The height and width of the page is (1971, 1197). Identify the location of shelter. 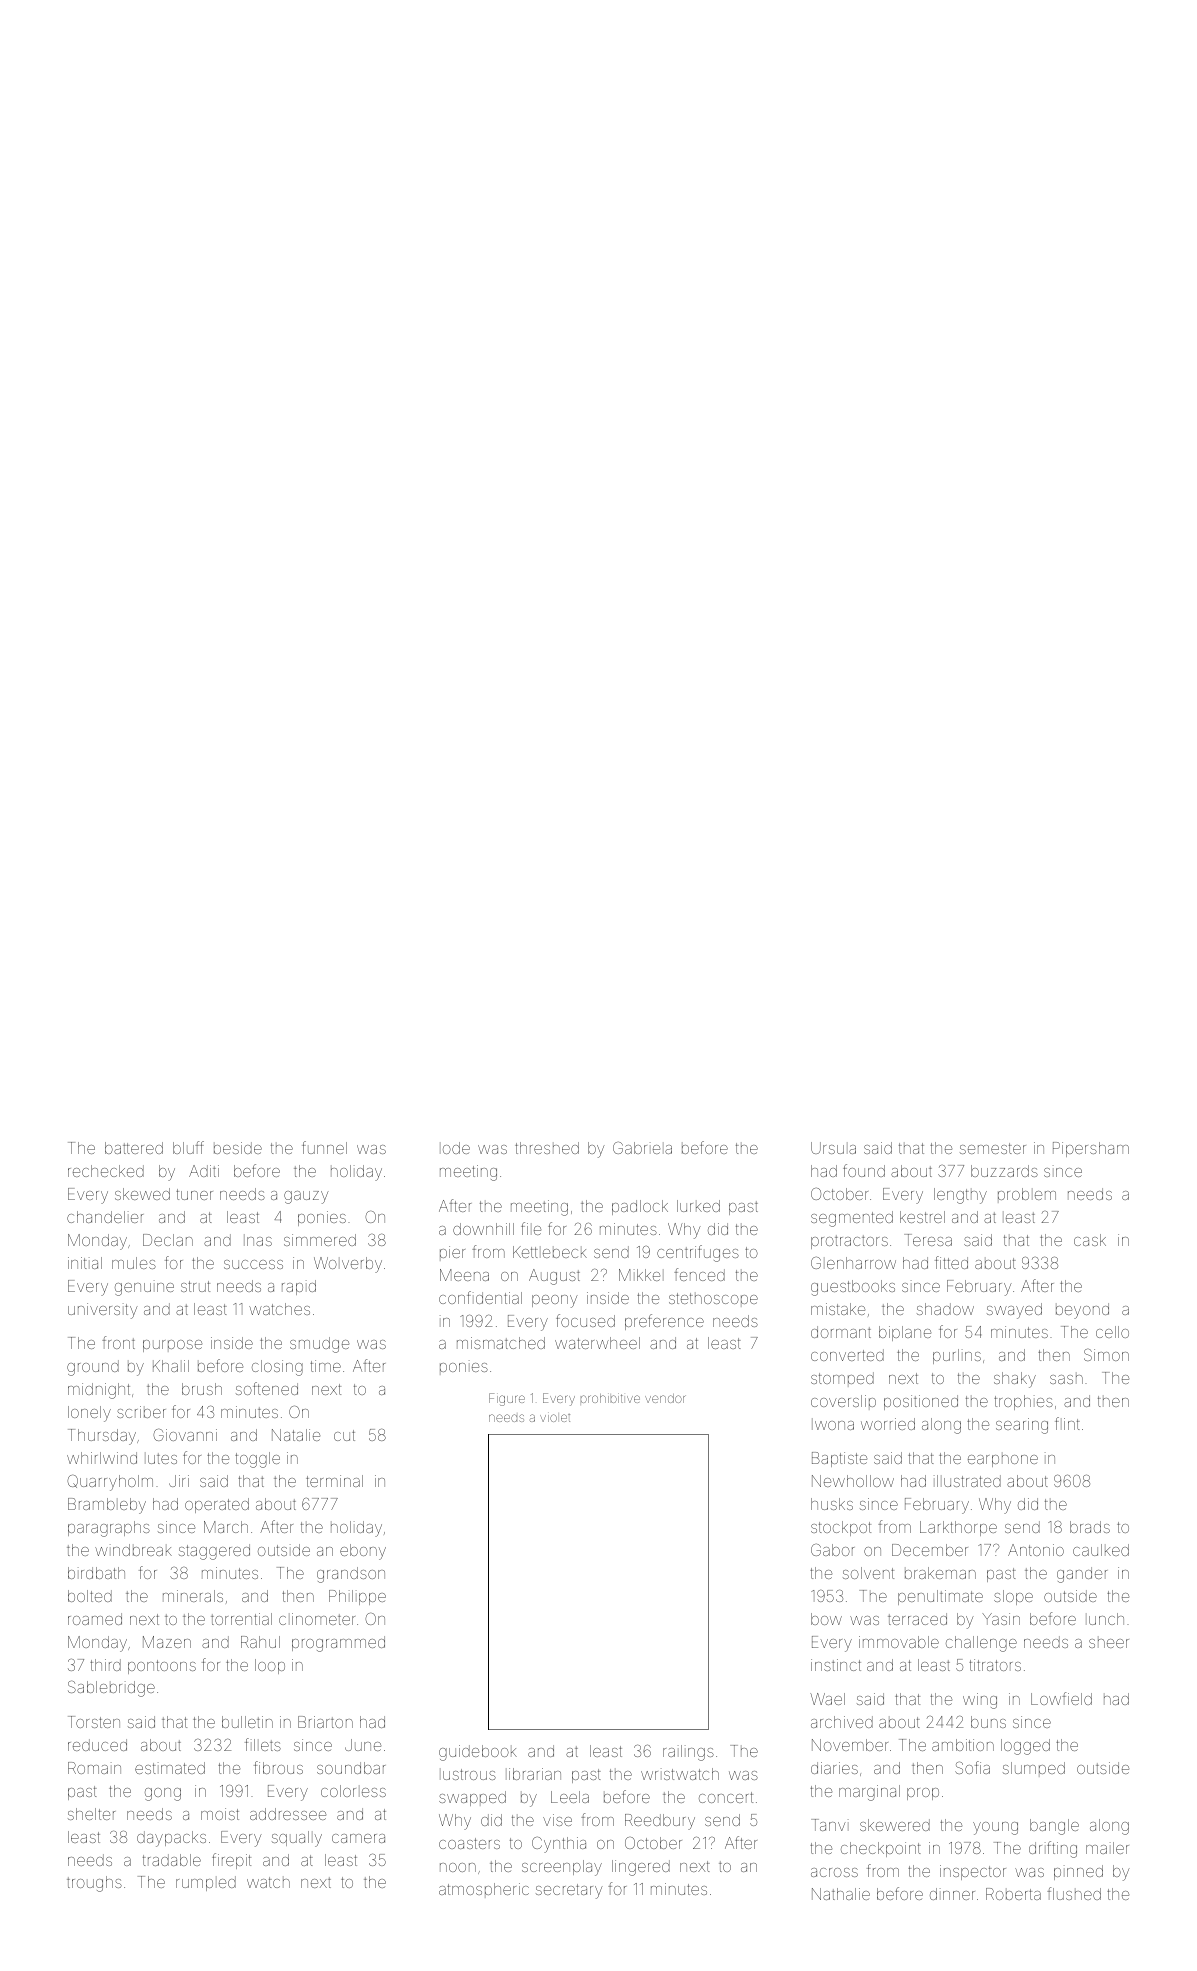
(91, 1814).
